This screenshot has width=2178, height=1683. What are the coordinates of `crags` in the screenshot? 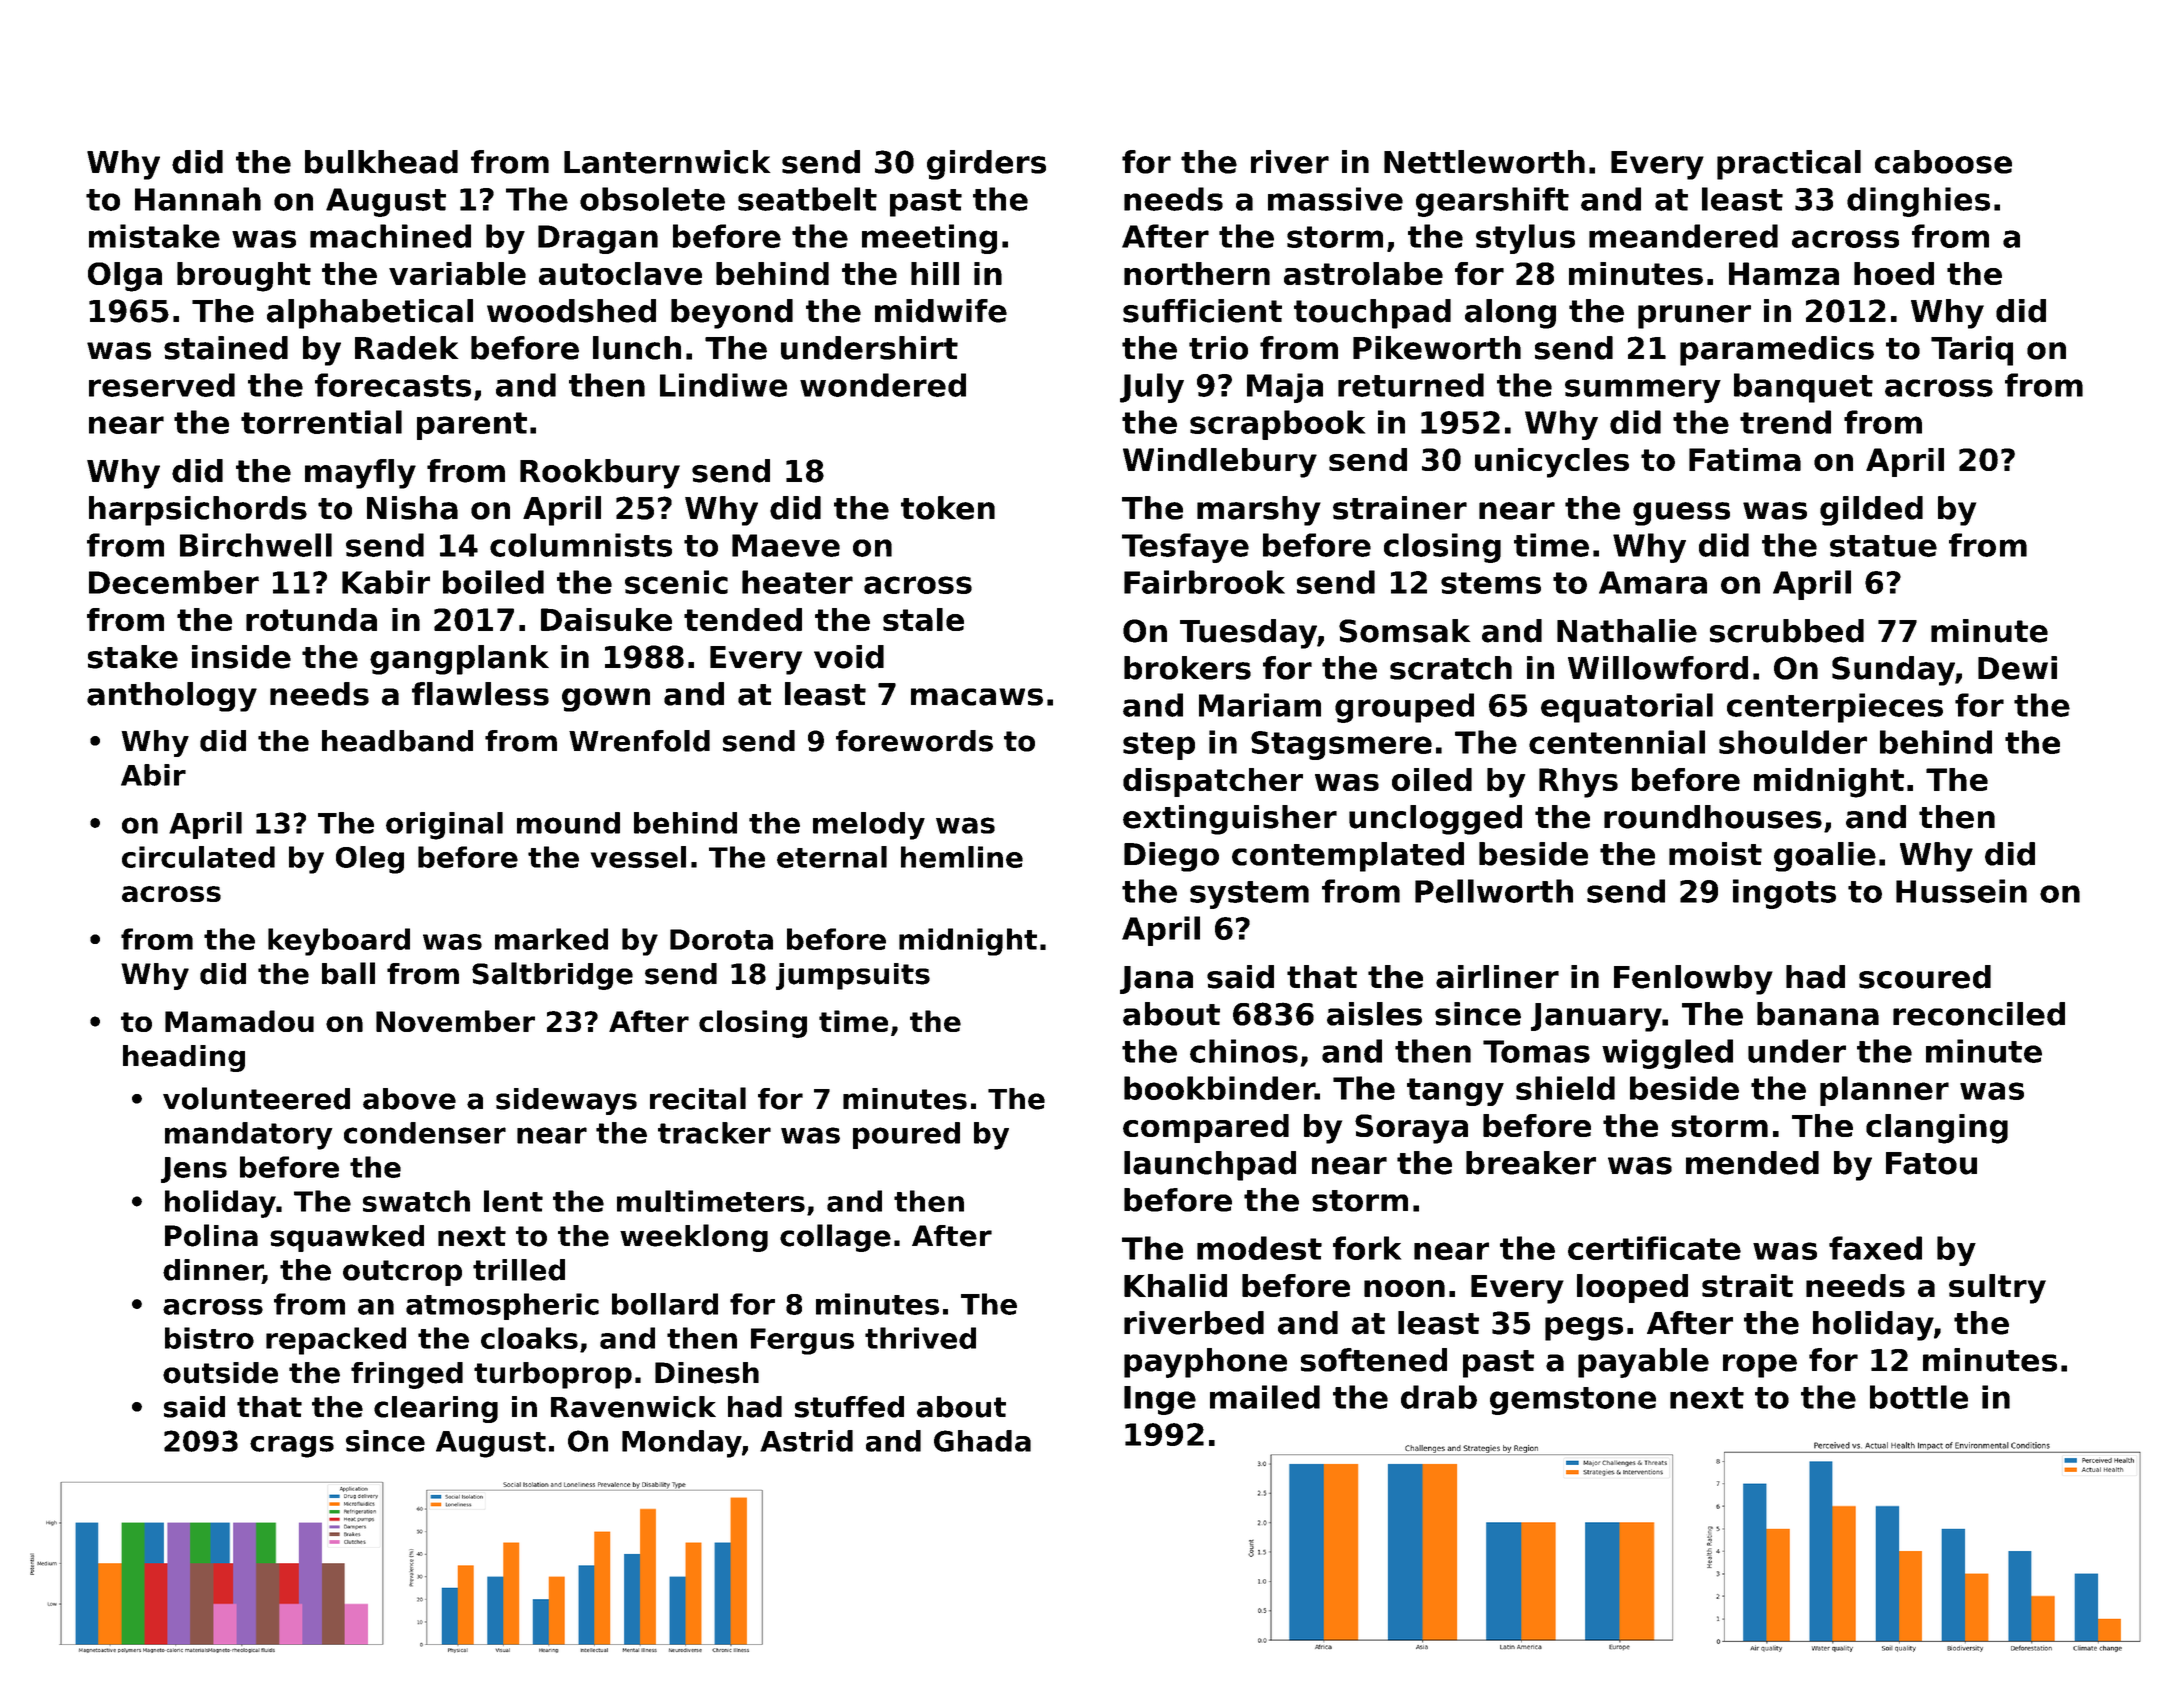 It's located at (292, 1447).
